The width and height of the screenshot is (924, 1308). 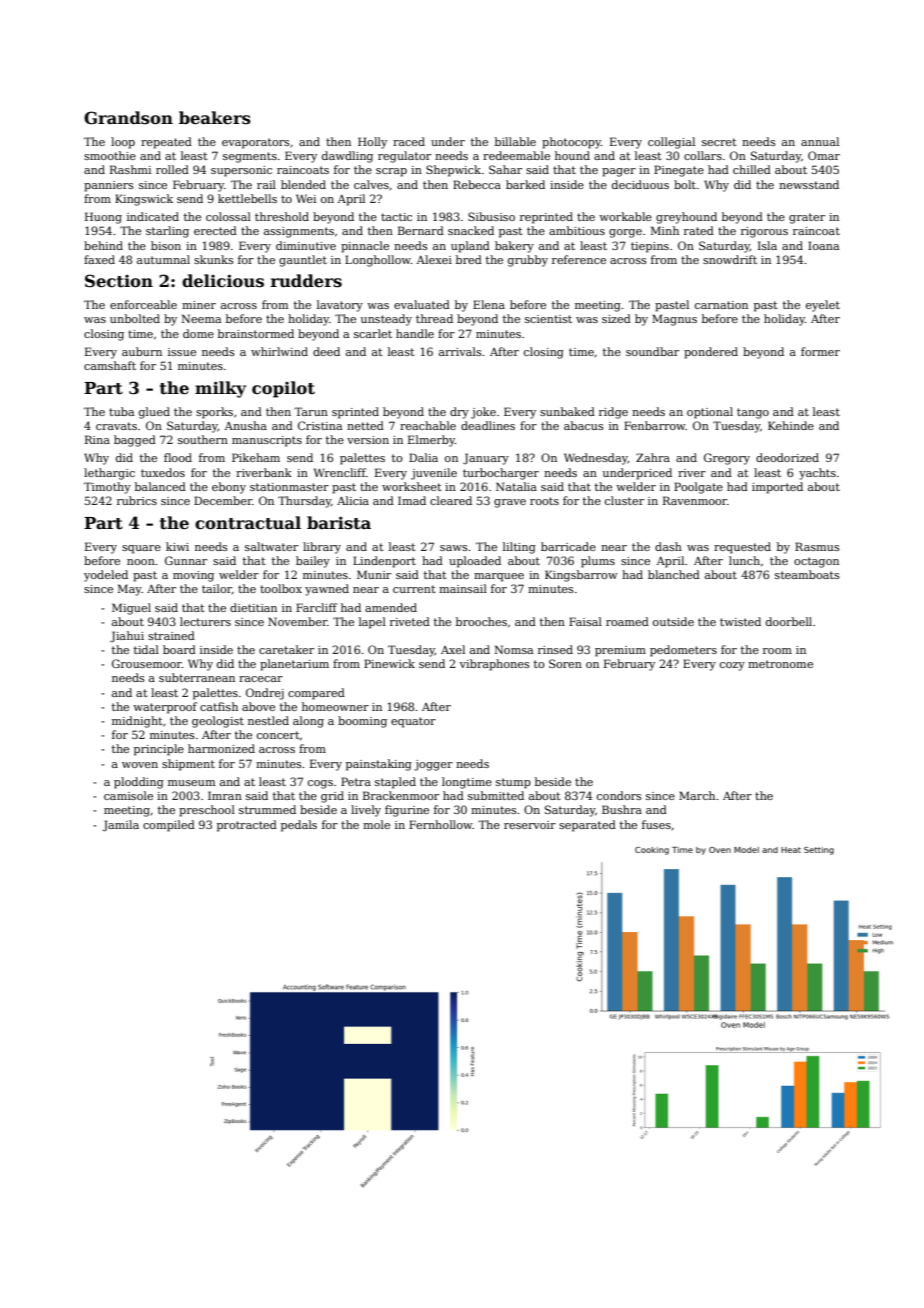 I want to click on calves, so click(x=371, y=184).
